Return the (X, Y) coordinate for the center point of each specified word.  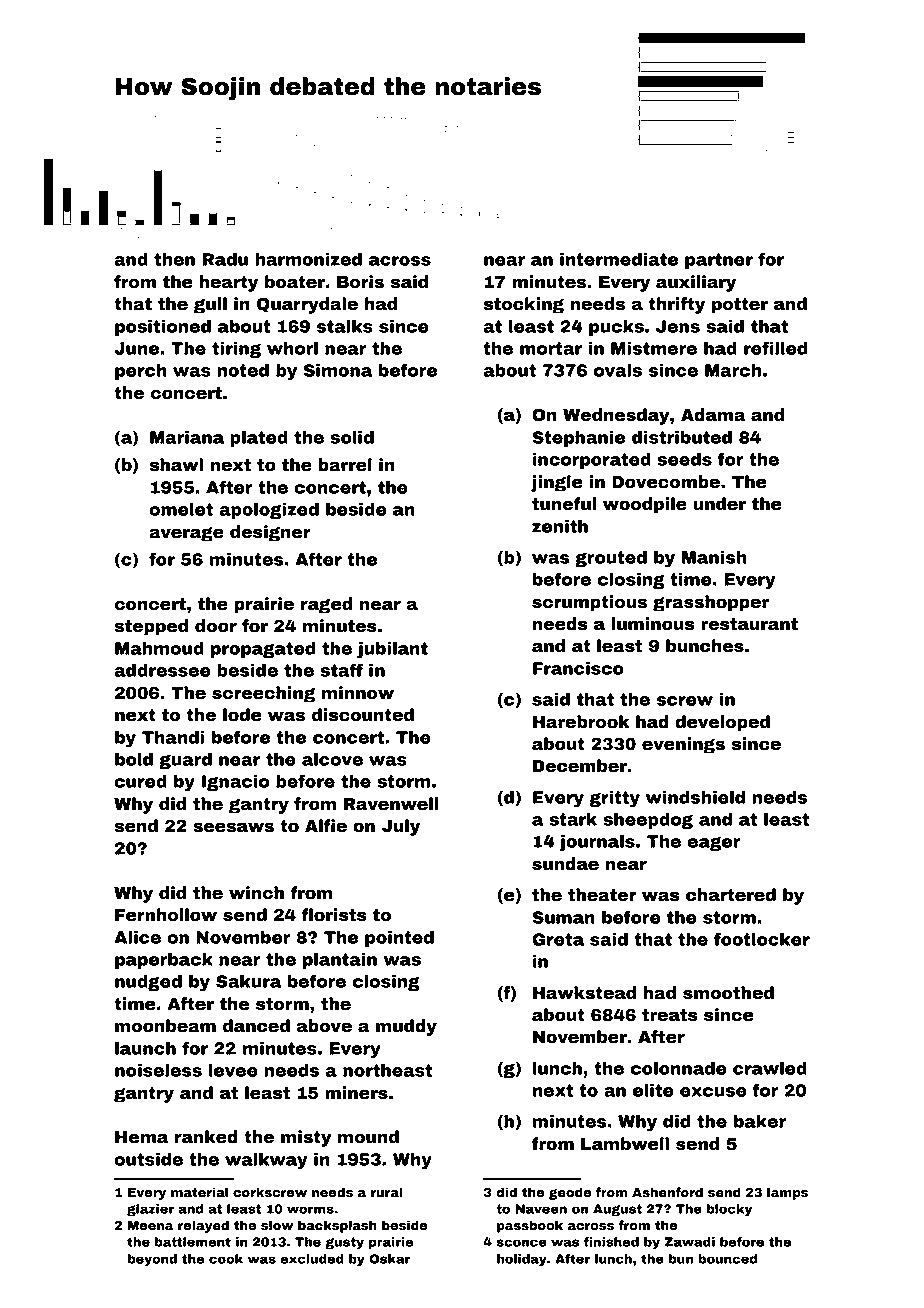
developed (722, 723)
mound (368, 1137)
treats (670, 1015)
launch (145, 1048)
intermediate (619, 259)
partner (719, 261)
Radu (225, 259)
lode (242, 715)
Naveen (541, 1209)
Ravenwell (391, 804)
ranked (206, 1137)
